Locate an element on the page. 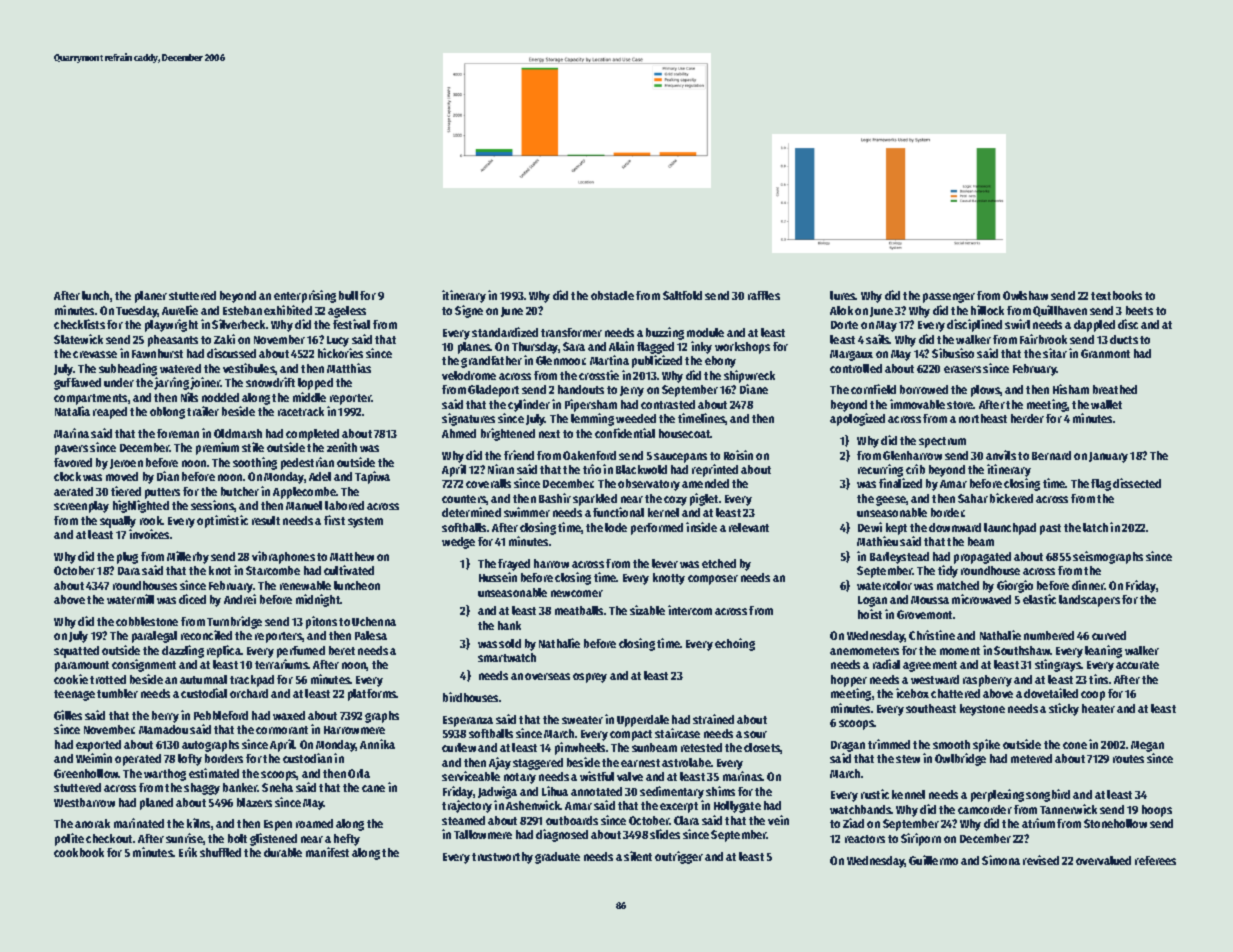 This document has width=1233, height=952. weeded is located at coordinates (636, 418).
